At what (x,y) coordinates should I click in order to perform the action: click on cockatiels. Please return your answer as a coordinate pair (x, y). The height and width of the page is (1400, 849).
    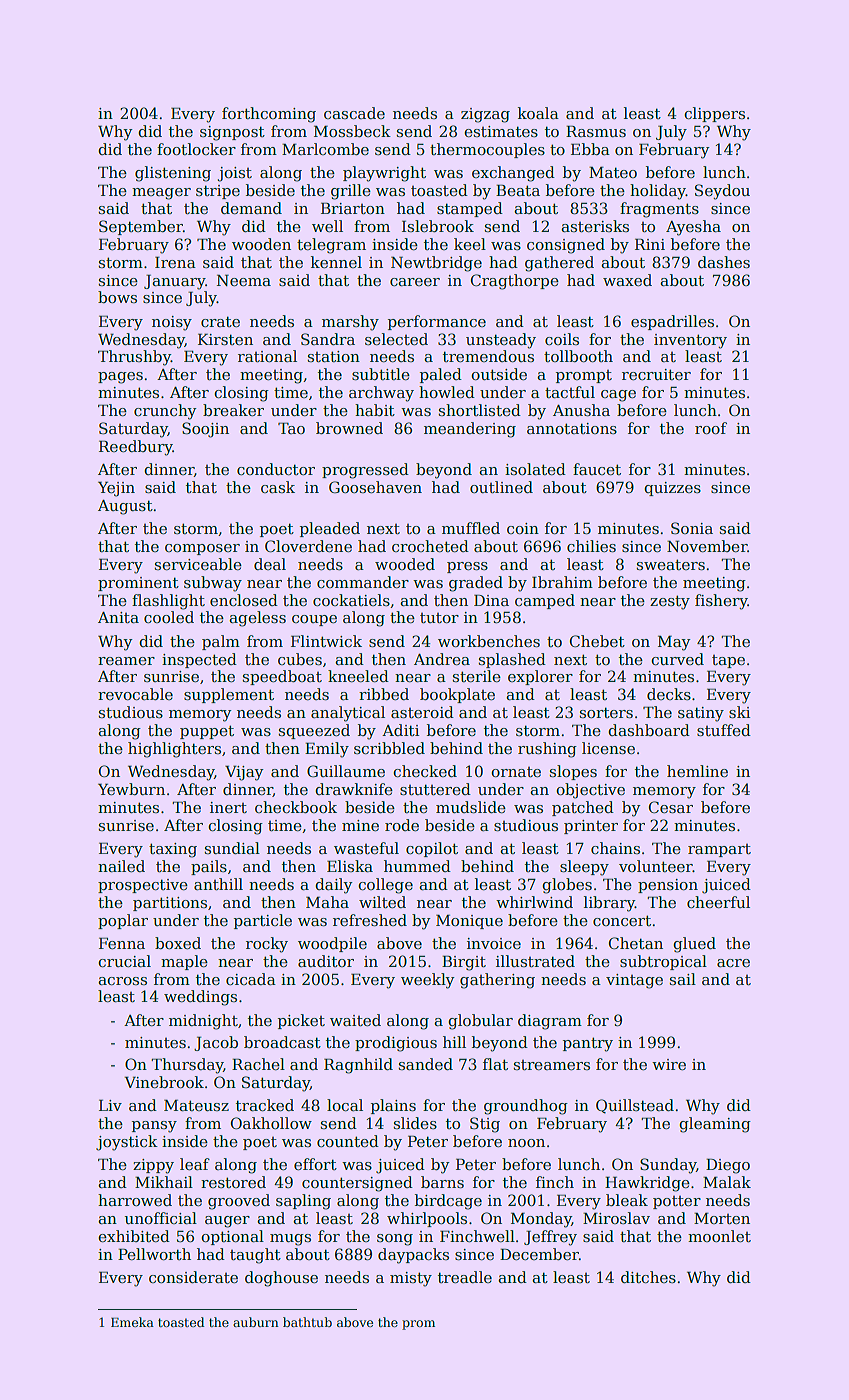
    Looking at the image, I should click on (351, 600).
